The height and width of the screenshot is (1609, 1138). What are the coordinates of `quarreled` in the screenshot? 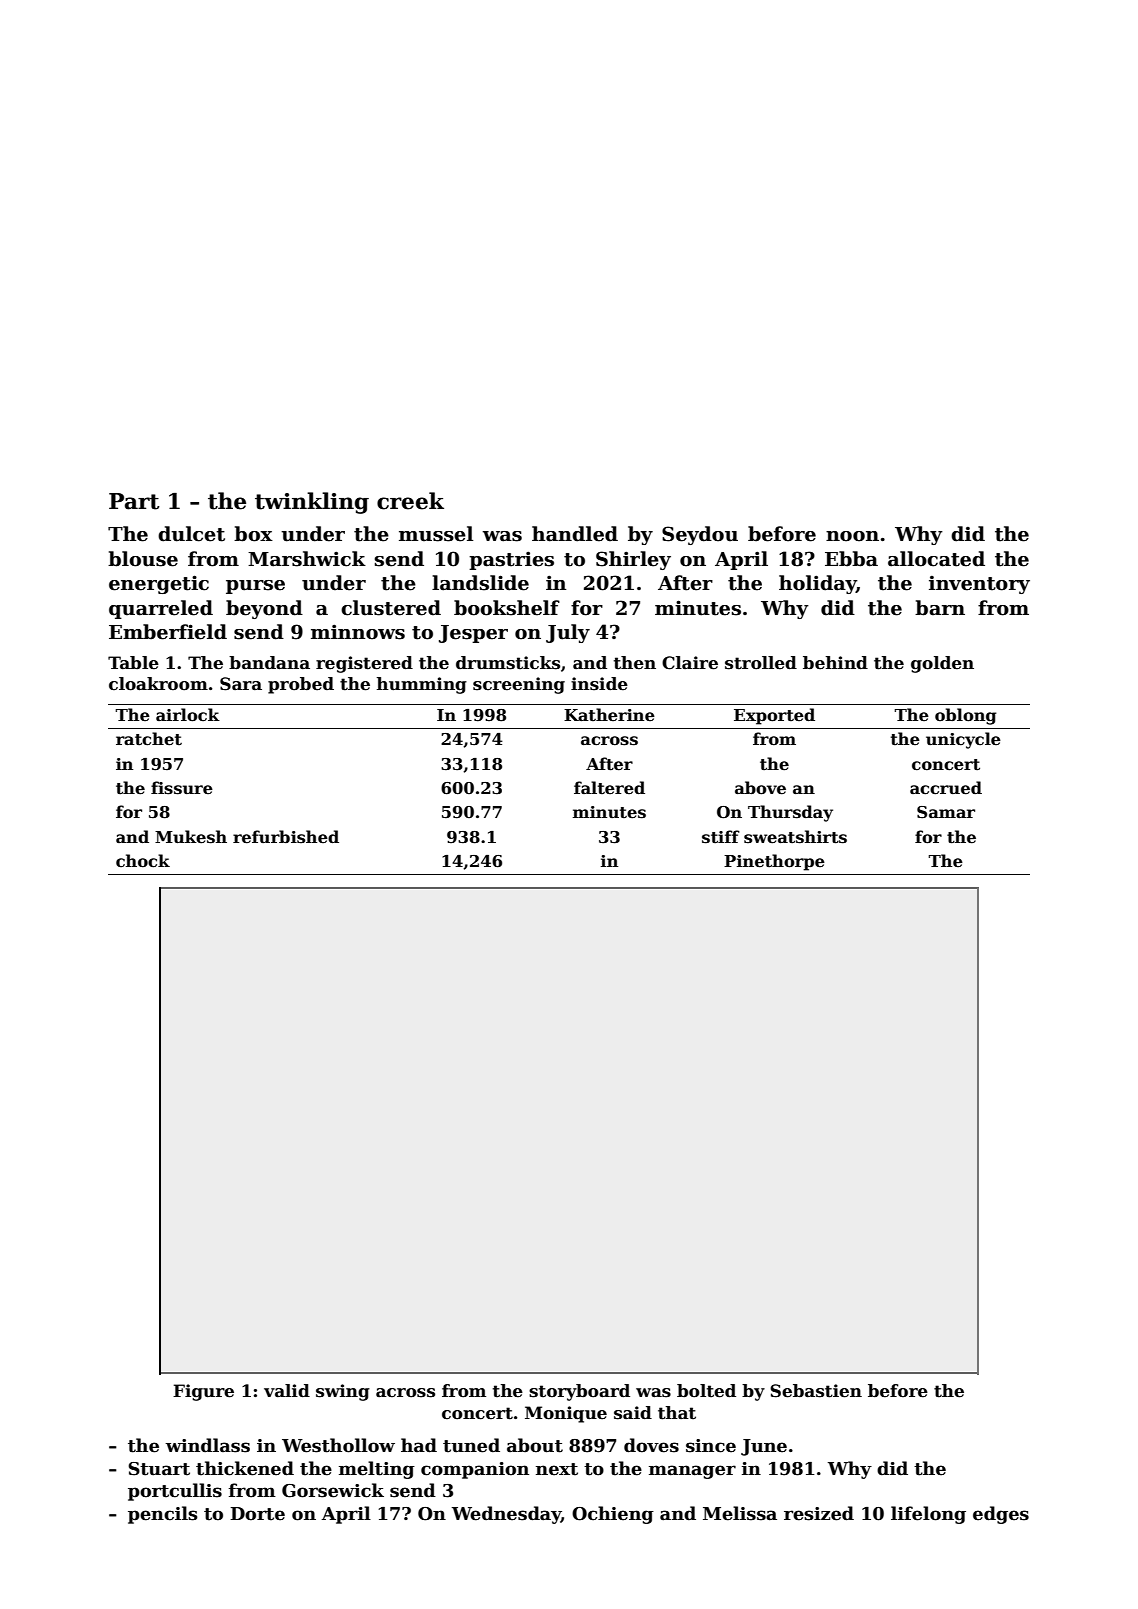 It's located at (161, 609).
